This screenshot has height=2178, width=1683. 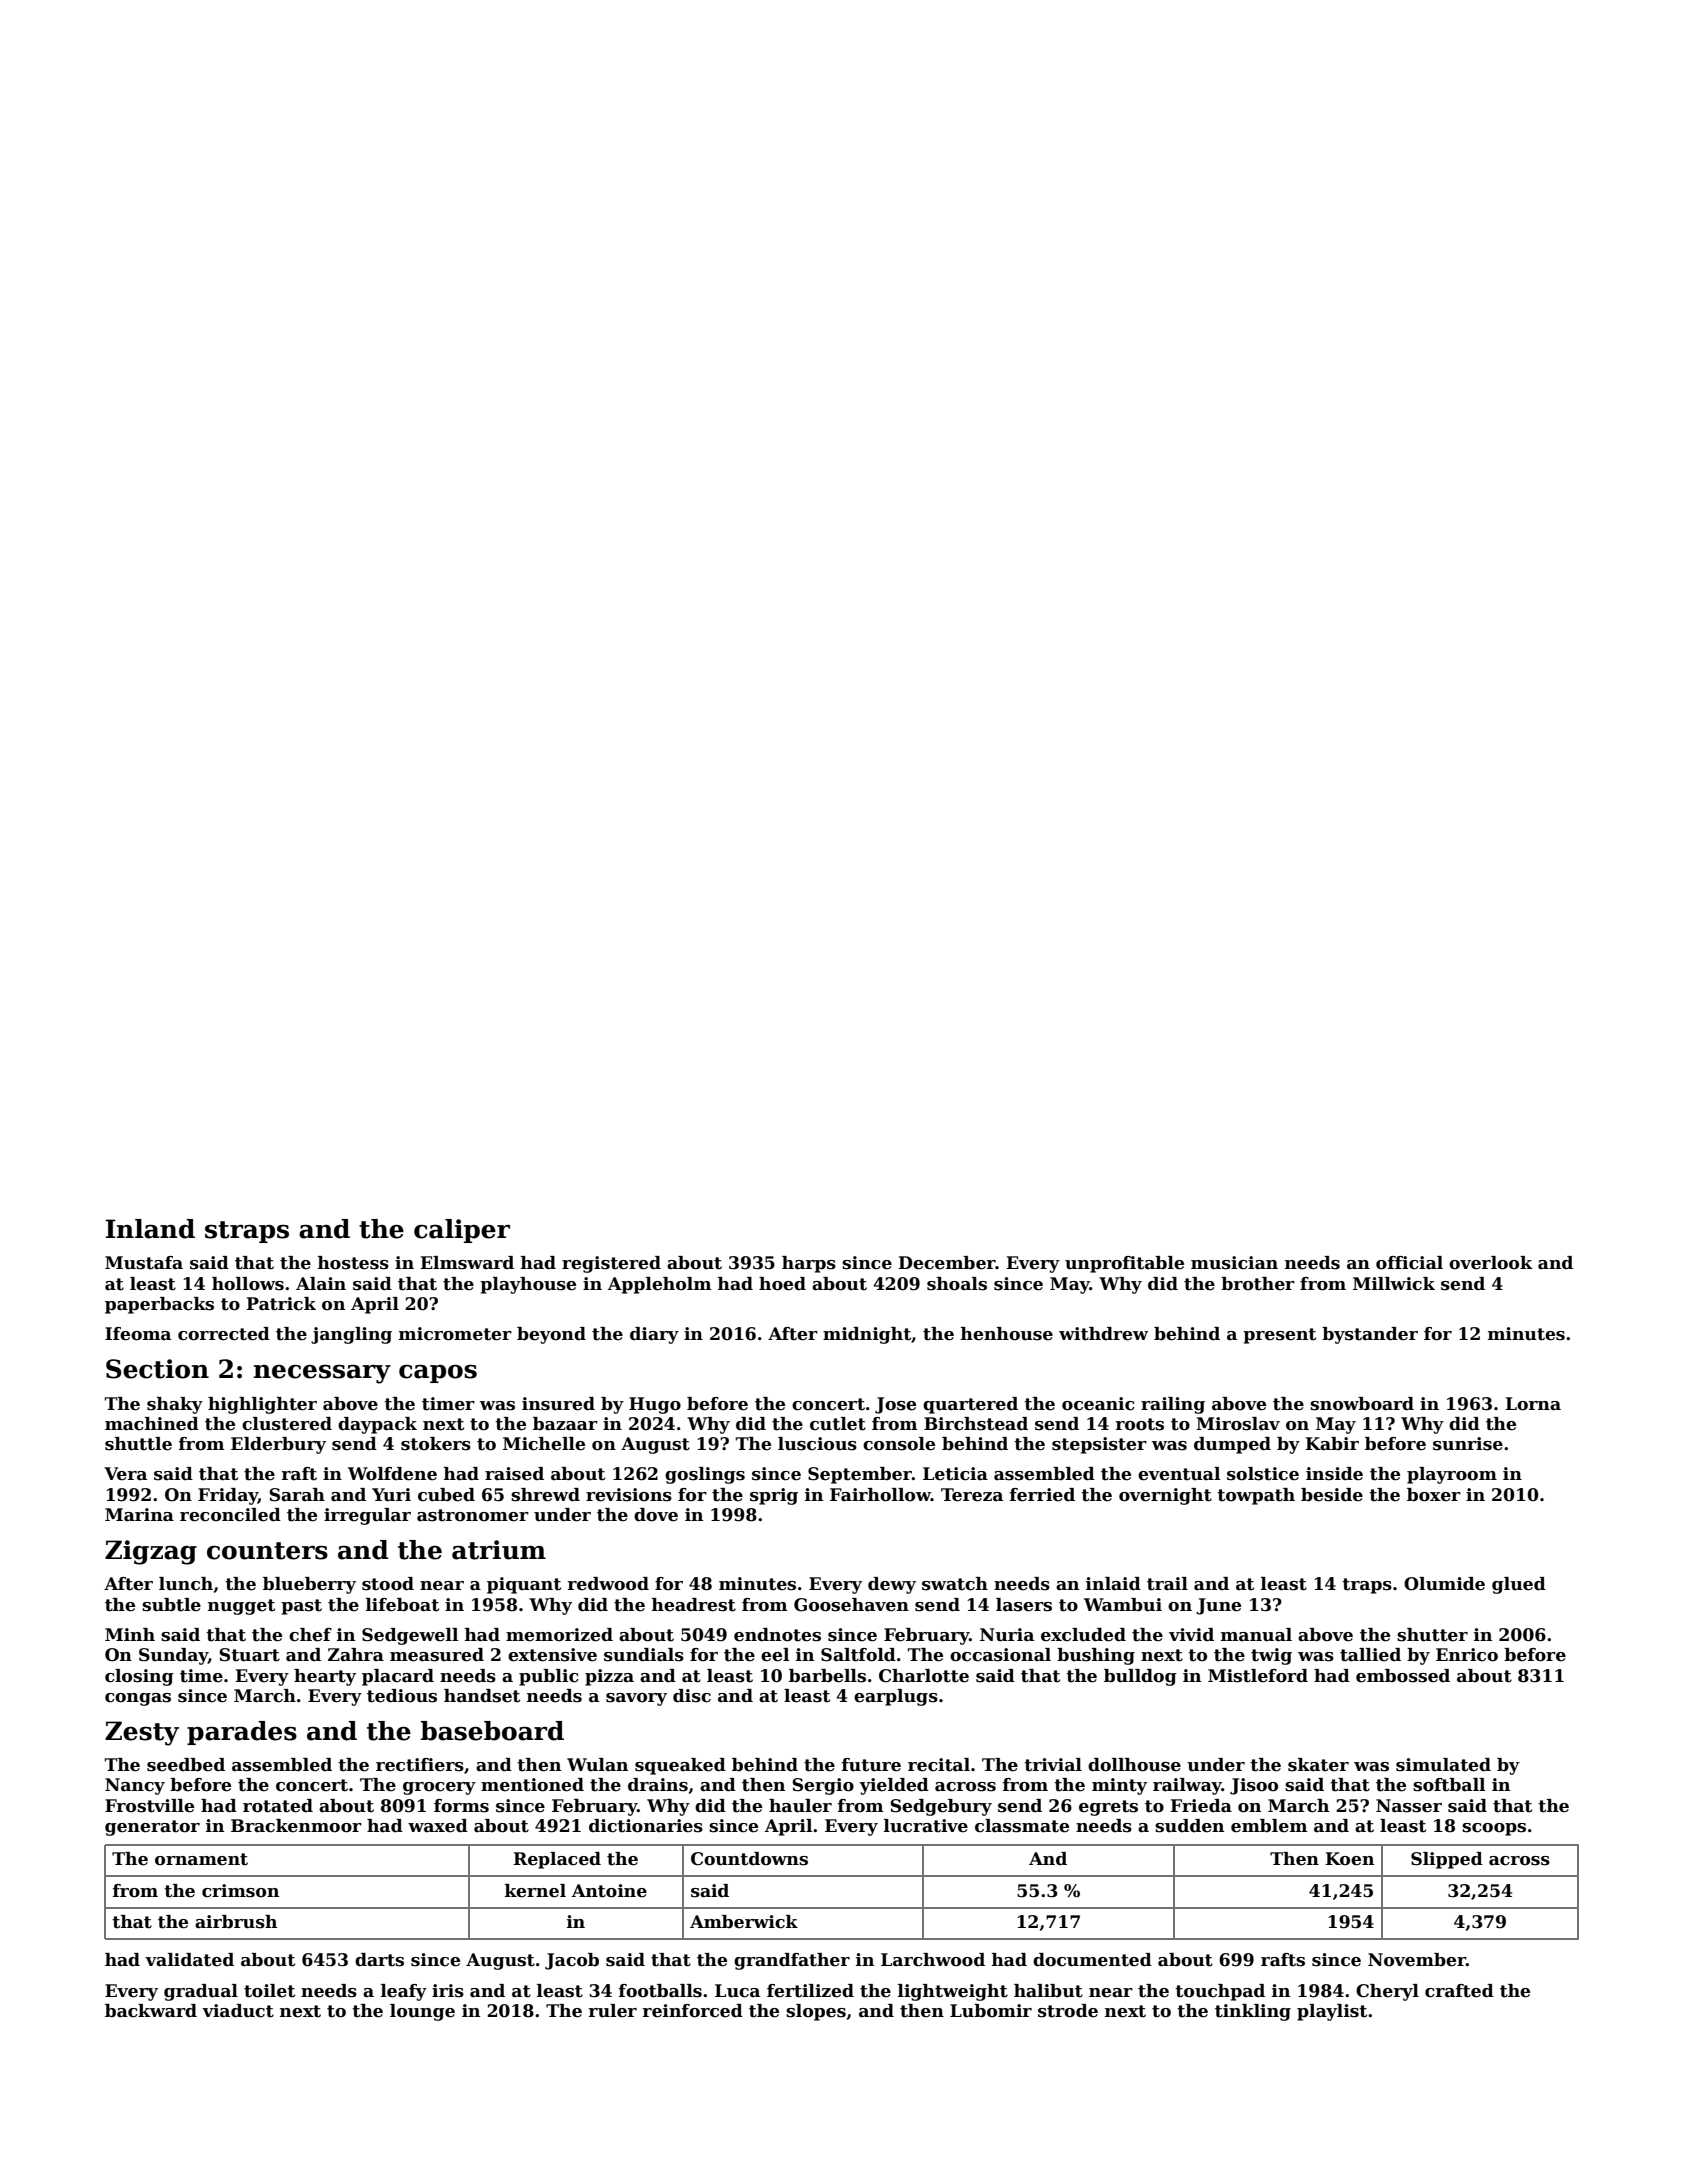 I want to click on Inland, so click(x=150, y=1229).
